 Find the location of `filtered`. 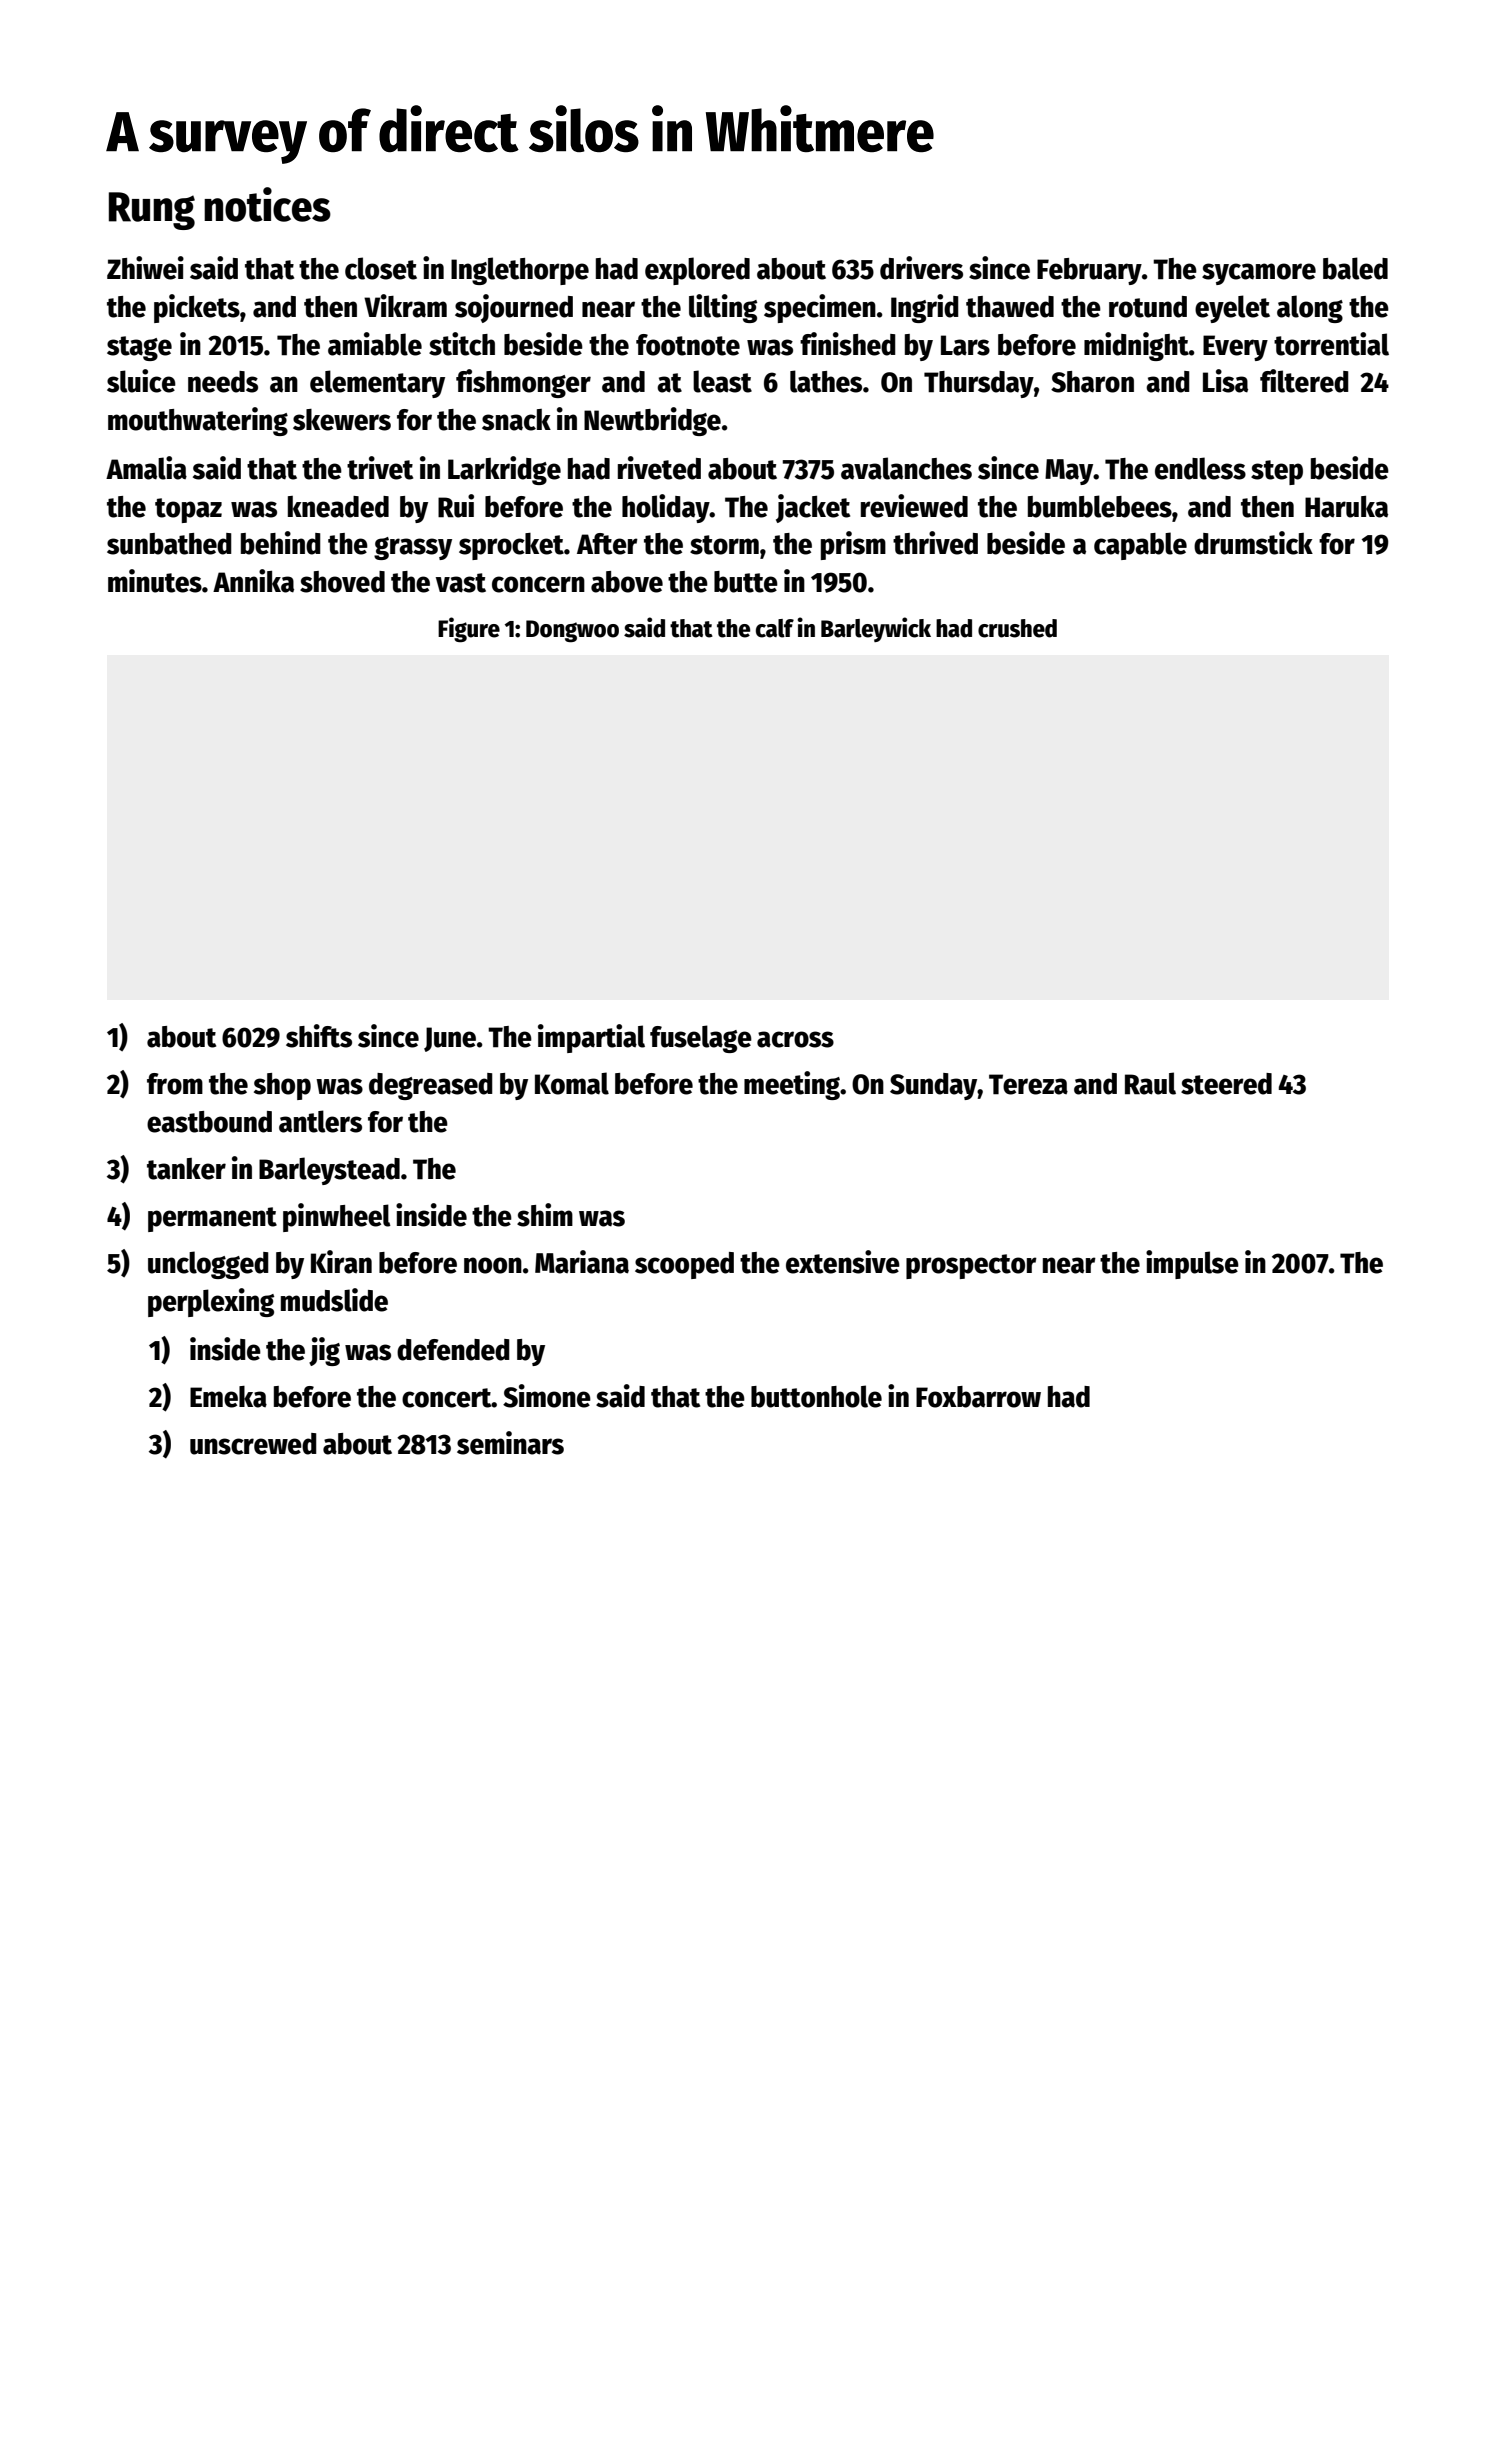

filtered is located at coordinates (1304, 381).
